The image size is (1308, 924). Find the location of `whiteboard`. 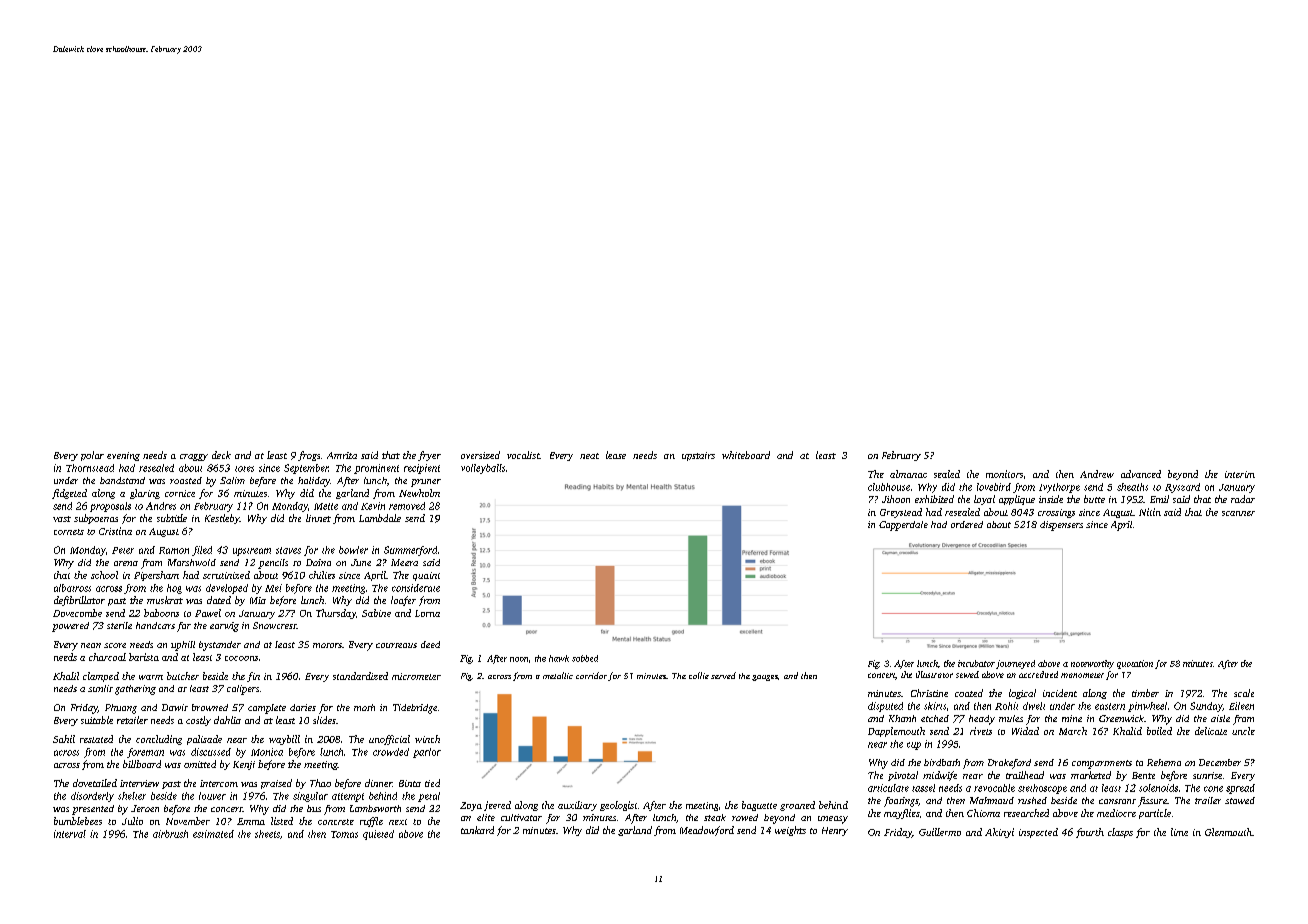

whiteboard is located at coordinates (746, 455).
